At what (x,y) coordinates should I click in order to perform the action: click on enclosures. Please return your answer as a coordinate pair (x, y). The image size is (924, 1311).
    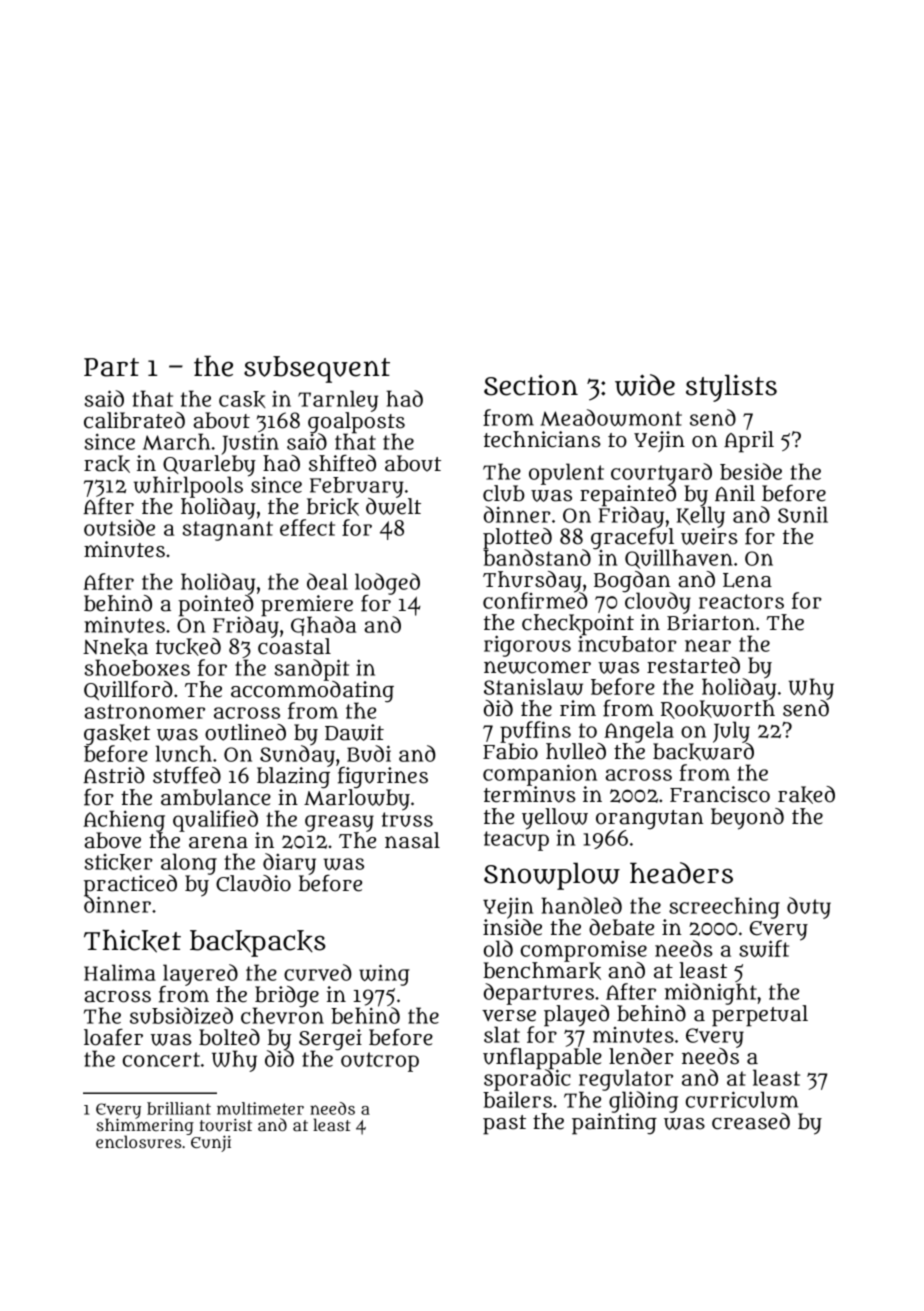
    Looking at the image, I should click on (138, 1142).
